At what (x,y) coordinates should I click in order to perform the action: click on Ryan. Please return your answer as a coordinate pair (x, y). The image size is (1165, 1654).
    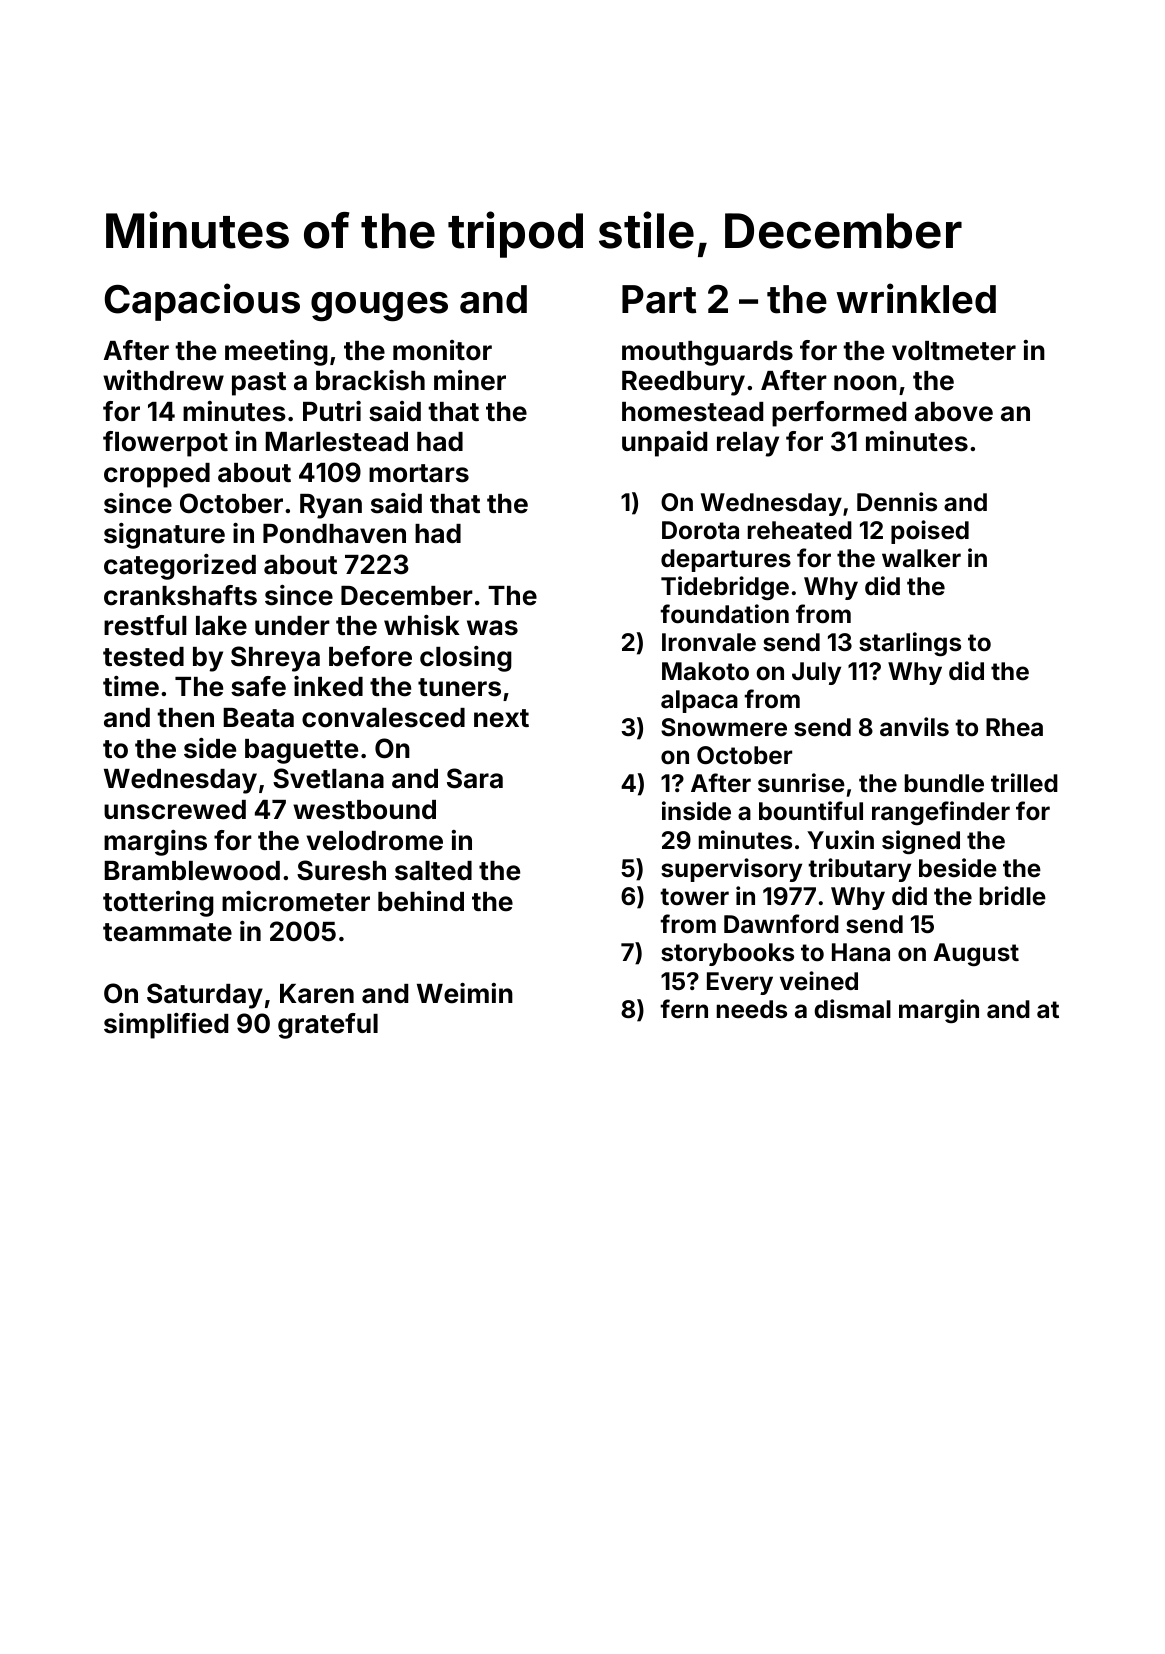
    Looking at the image, I should click on (331, 506).
